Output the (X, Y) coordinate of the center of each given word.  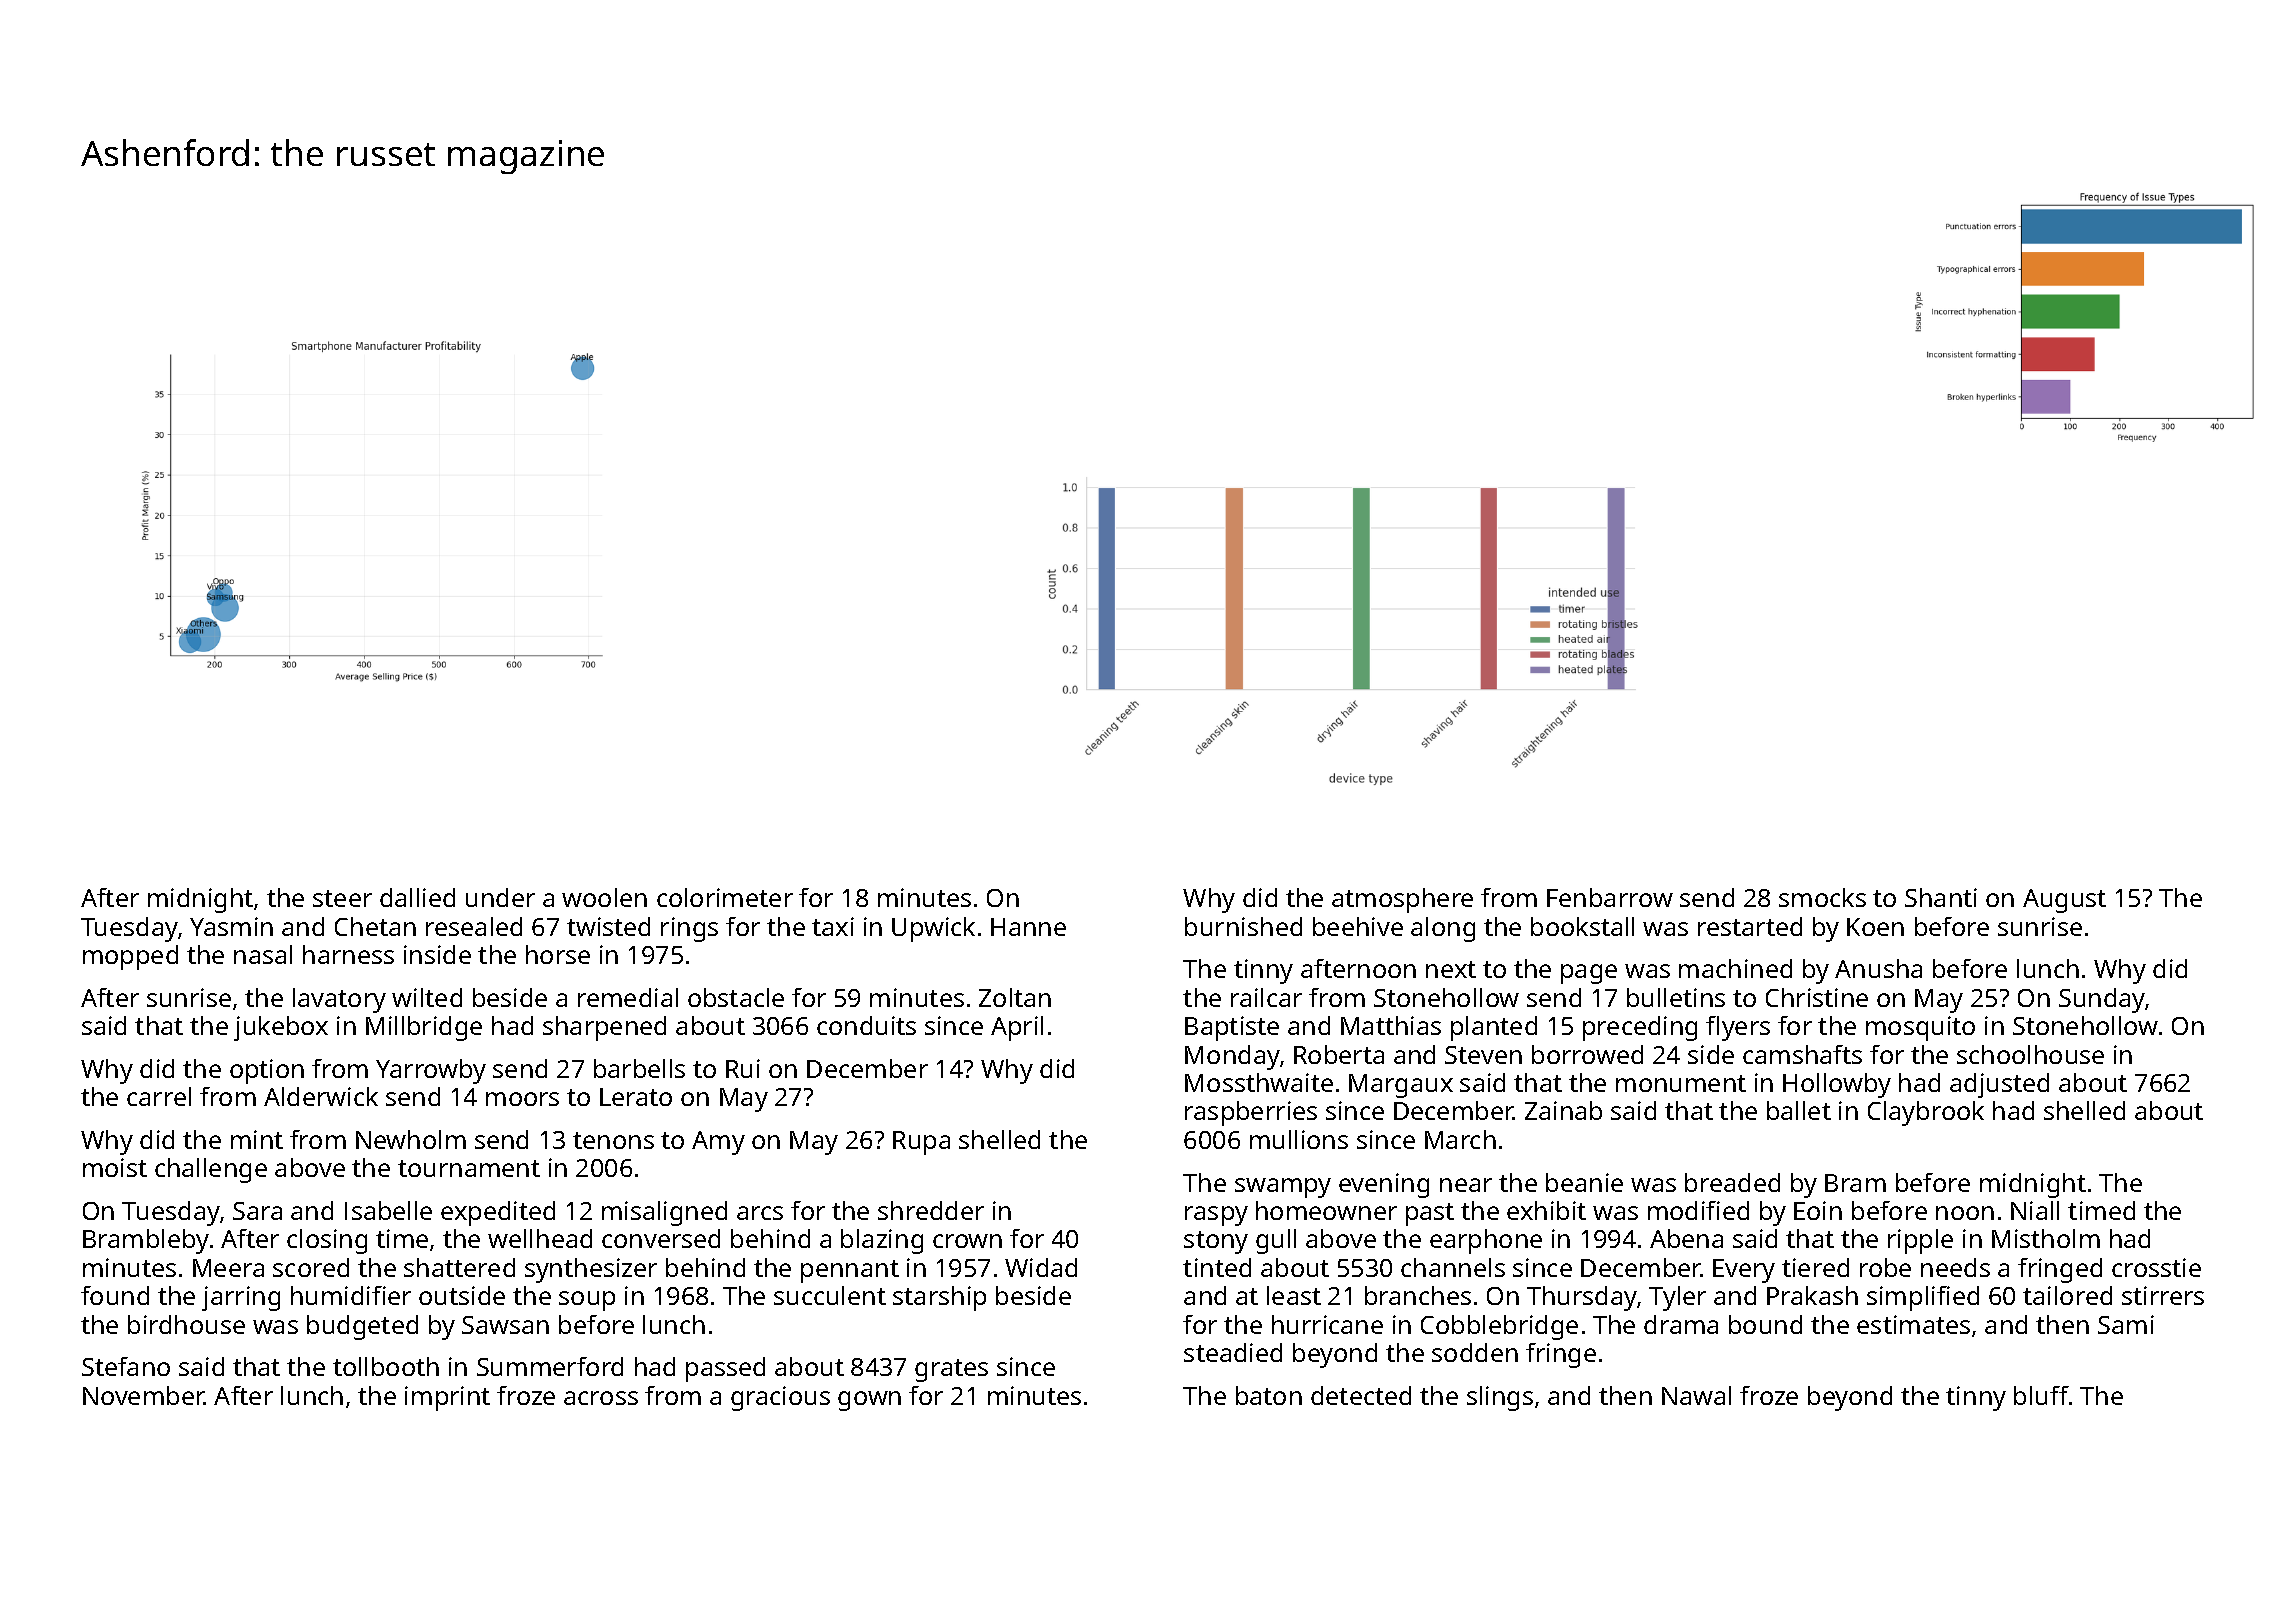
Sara (257, 1211)
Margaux (1401, 1086)
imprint (447, 1398)
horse (558, 954)
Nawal (1696, 1395)
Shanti (1941, 897)
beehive (1358, 926)
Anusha (1878, 968)
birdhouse (186, 1324)
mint (257, 1139)
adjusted (1999, 1085)
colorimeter (725, 897)
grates (951, 1370)
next (1451, 969)
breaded (1732, 1182)
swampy (1283, 1188)
